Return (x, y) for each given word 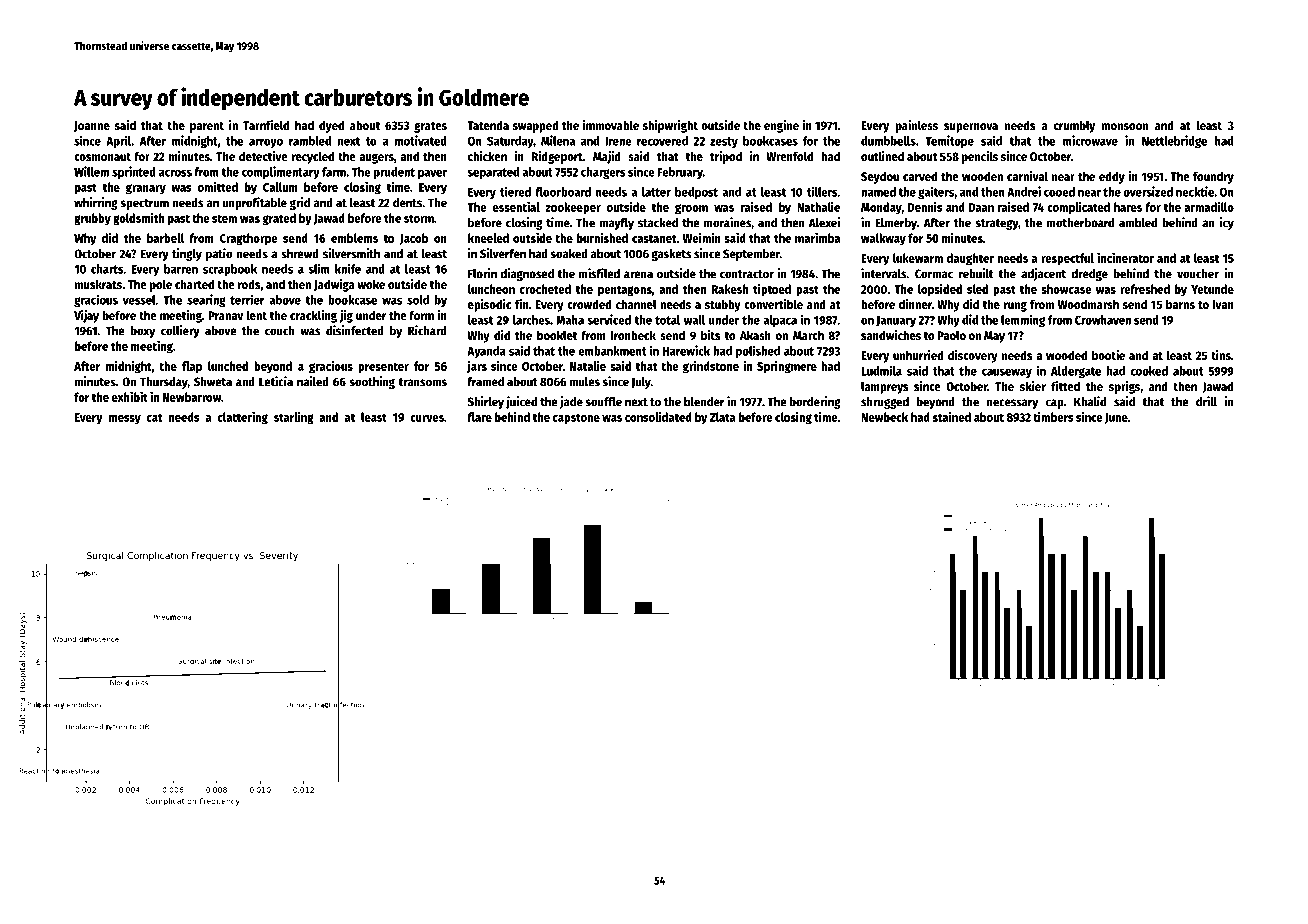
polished (758, 351)
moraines (727, 222)
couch (279, 331)
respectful (1067, 259)
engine (781, 126)
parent (207, 127)
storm (419, 218)
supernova (971, 128)
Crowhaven (1103, 320)
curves (427, 418)
